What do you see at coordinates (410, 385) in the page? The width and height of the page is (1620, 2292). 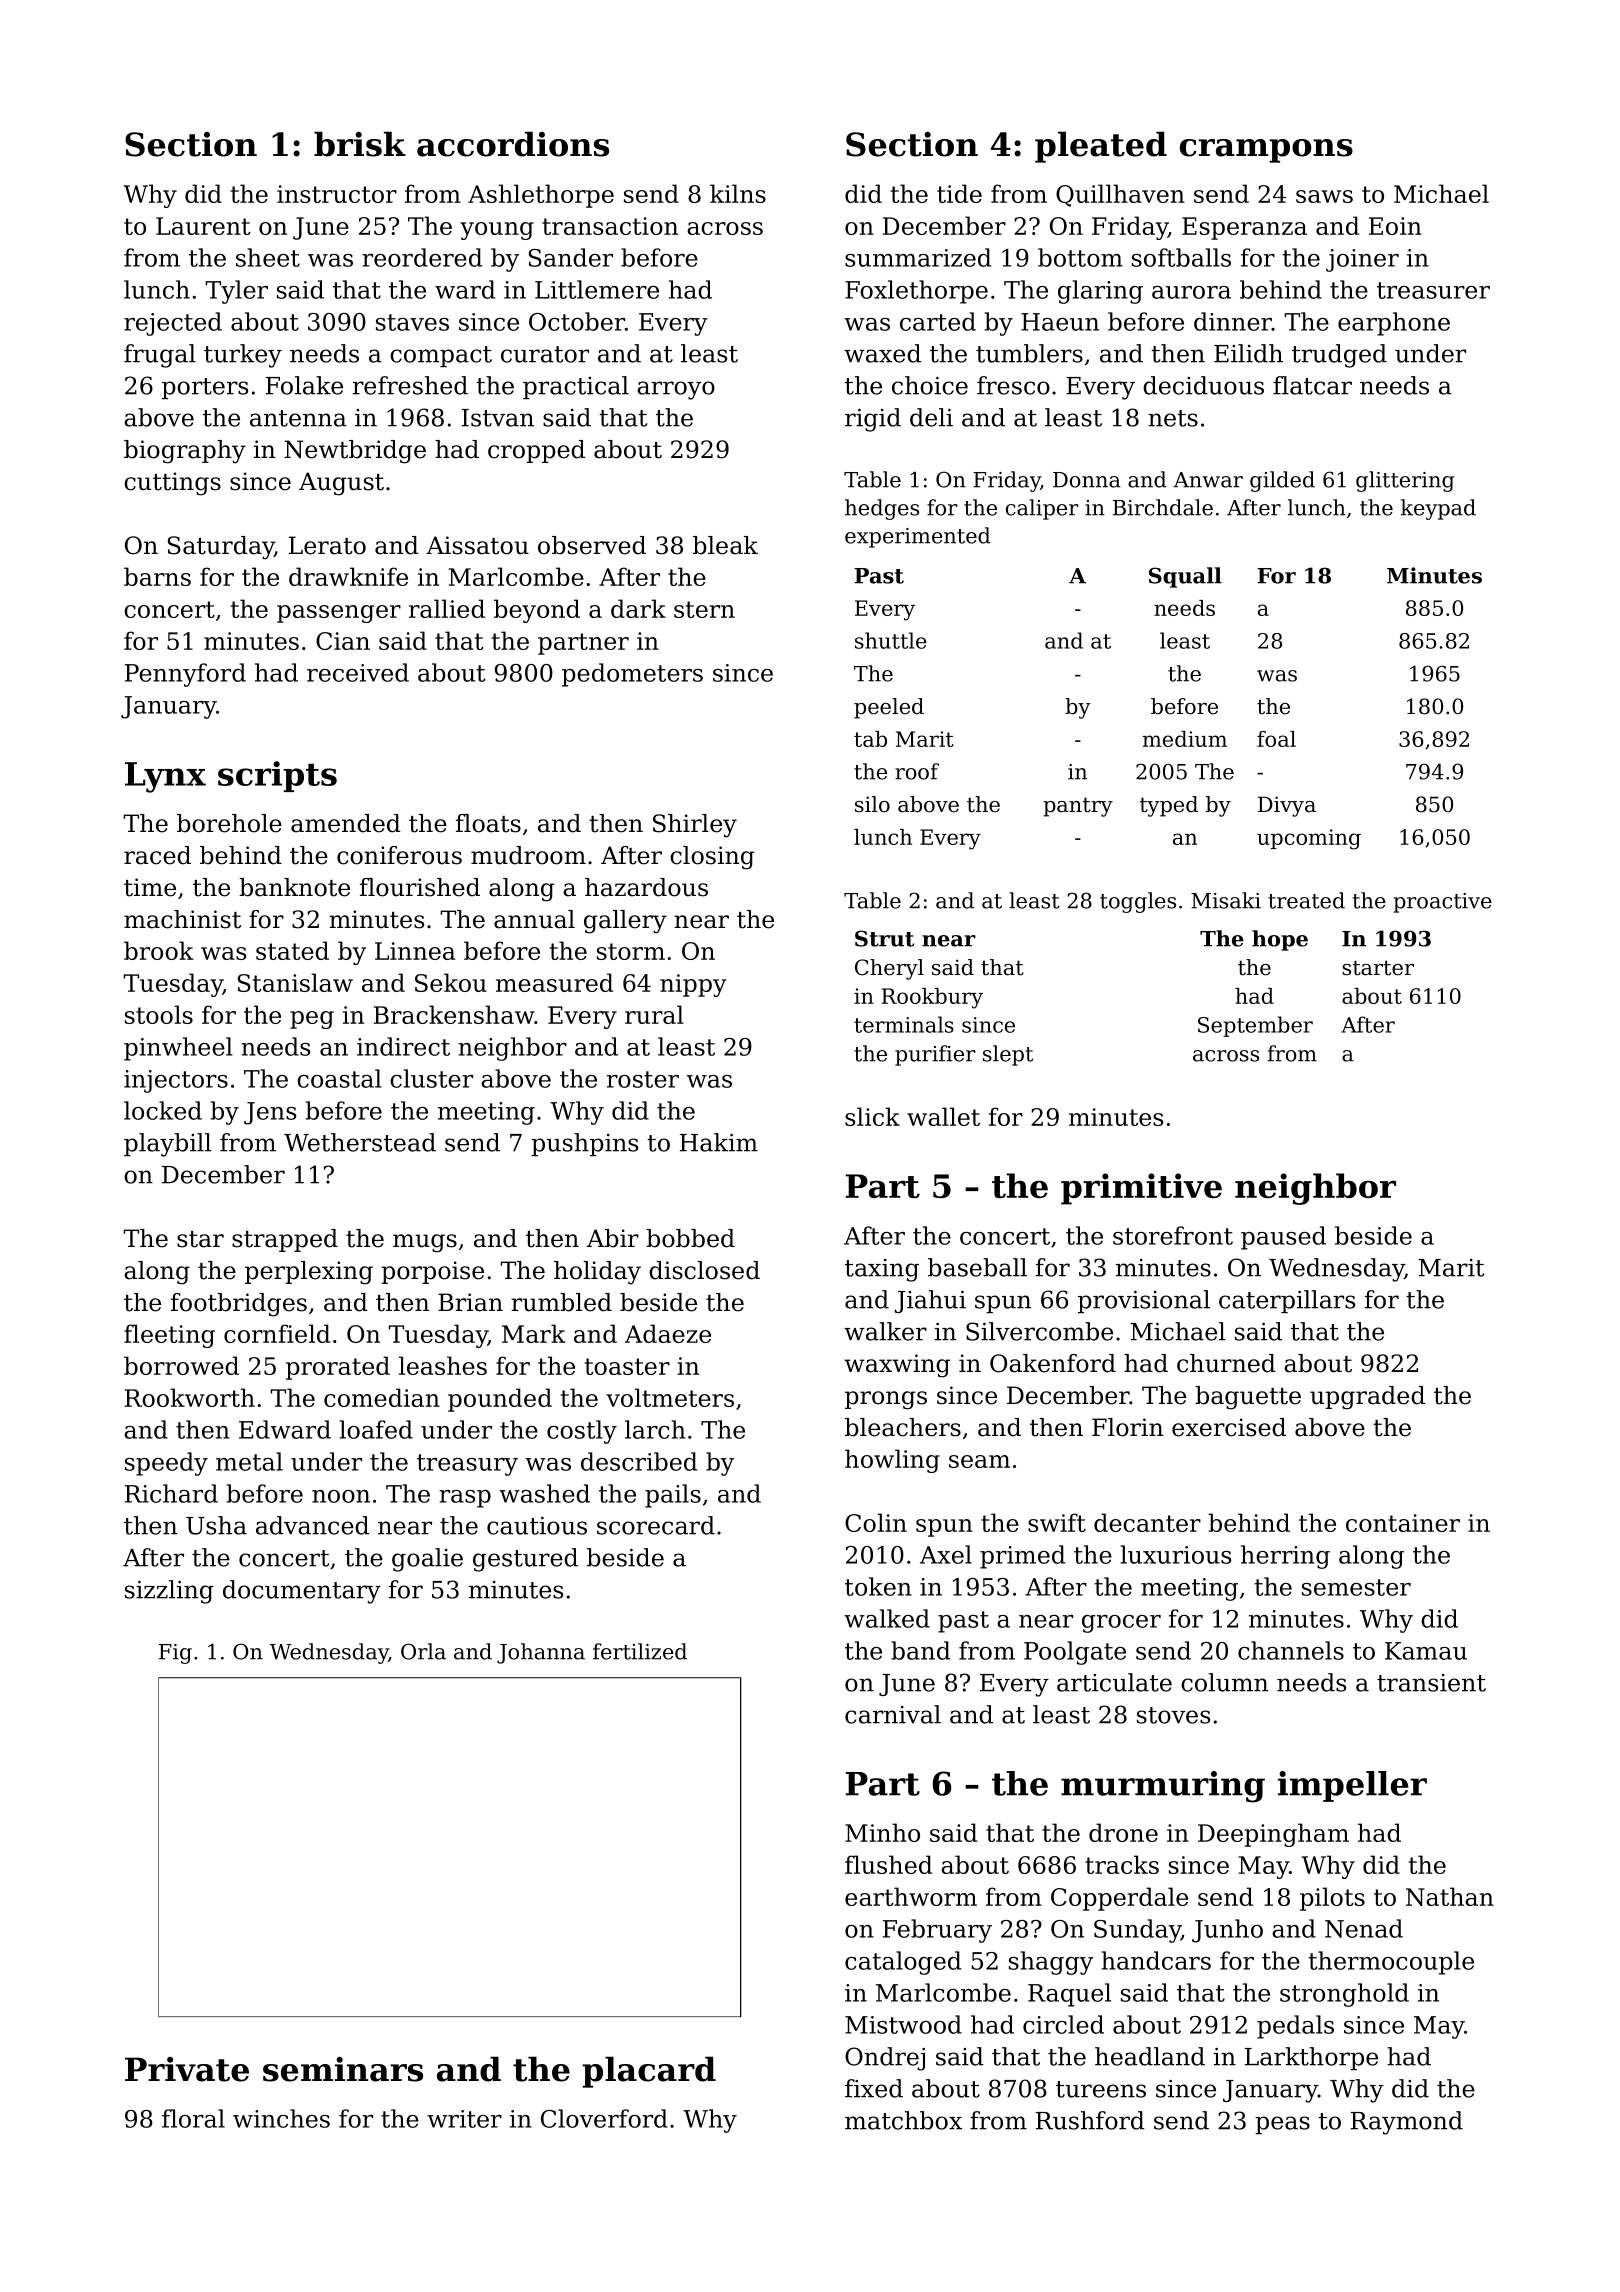 I see `refreshed` at bounding box center [410, 385].
